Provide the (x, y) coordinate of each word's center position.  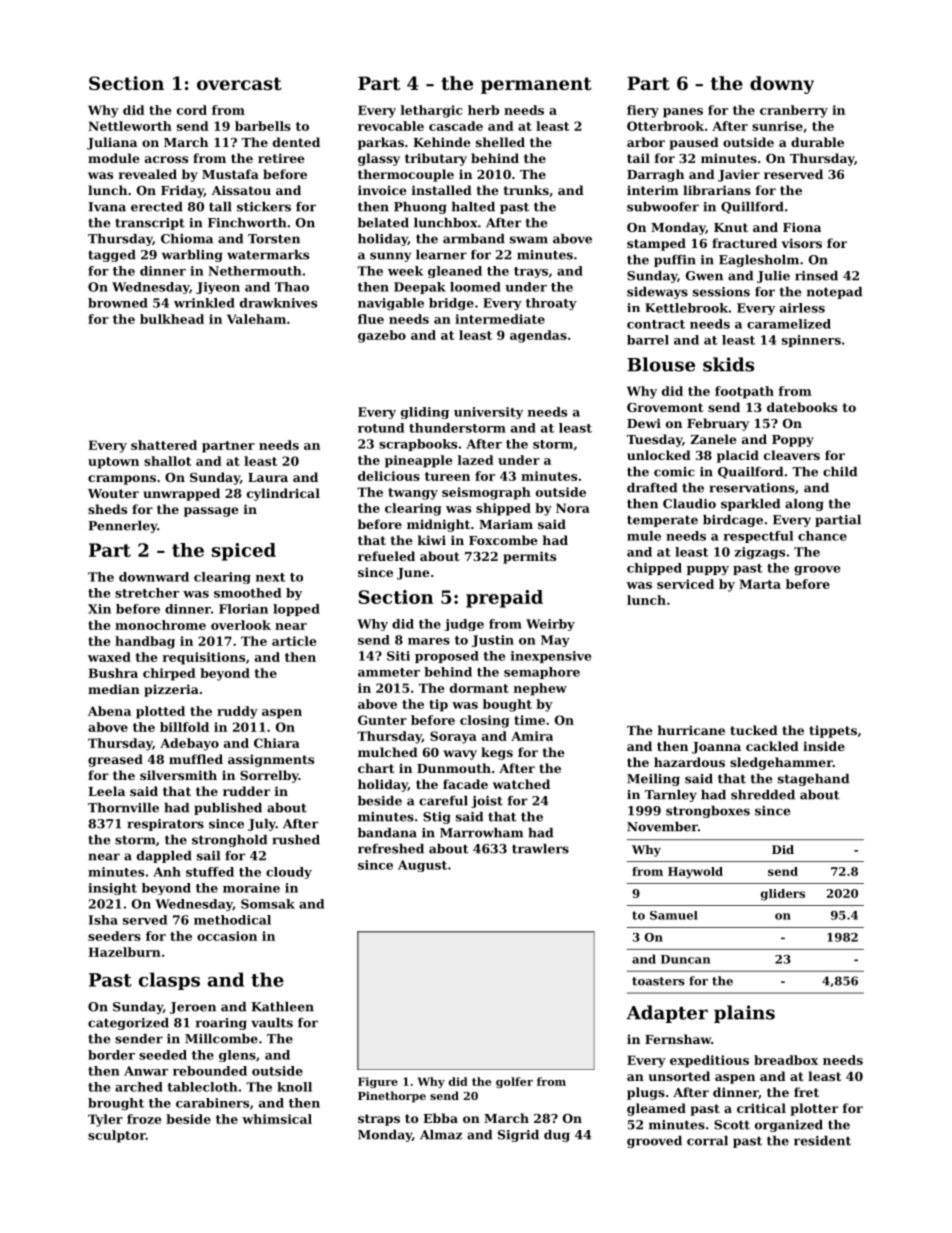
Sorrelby (269, 776)
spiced (244, 552)
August (422, 866)
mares (429, 641)
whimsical (277, 1119)
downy (782, 85)
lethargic (432, 111)
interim (653, 190)
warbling (192, 256)
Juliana (112, 143)
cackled (772, 746)
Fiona (802, 227)
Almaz (441, 1135)
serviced (685, 584)
